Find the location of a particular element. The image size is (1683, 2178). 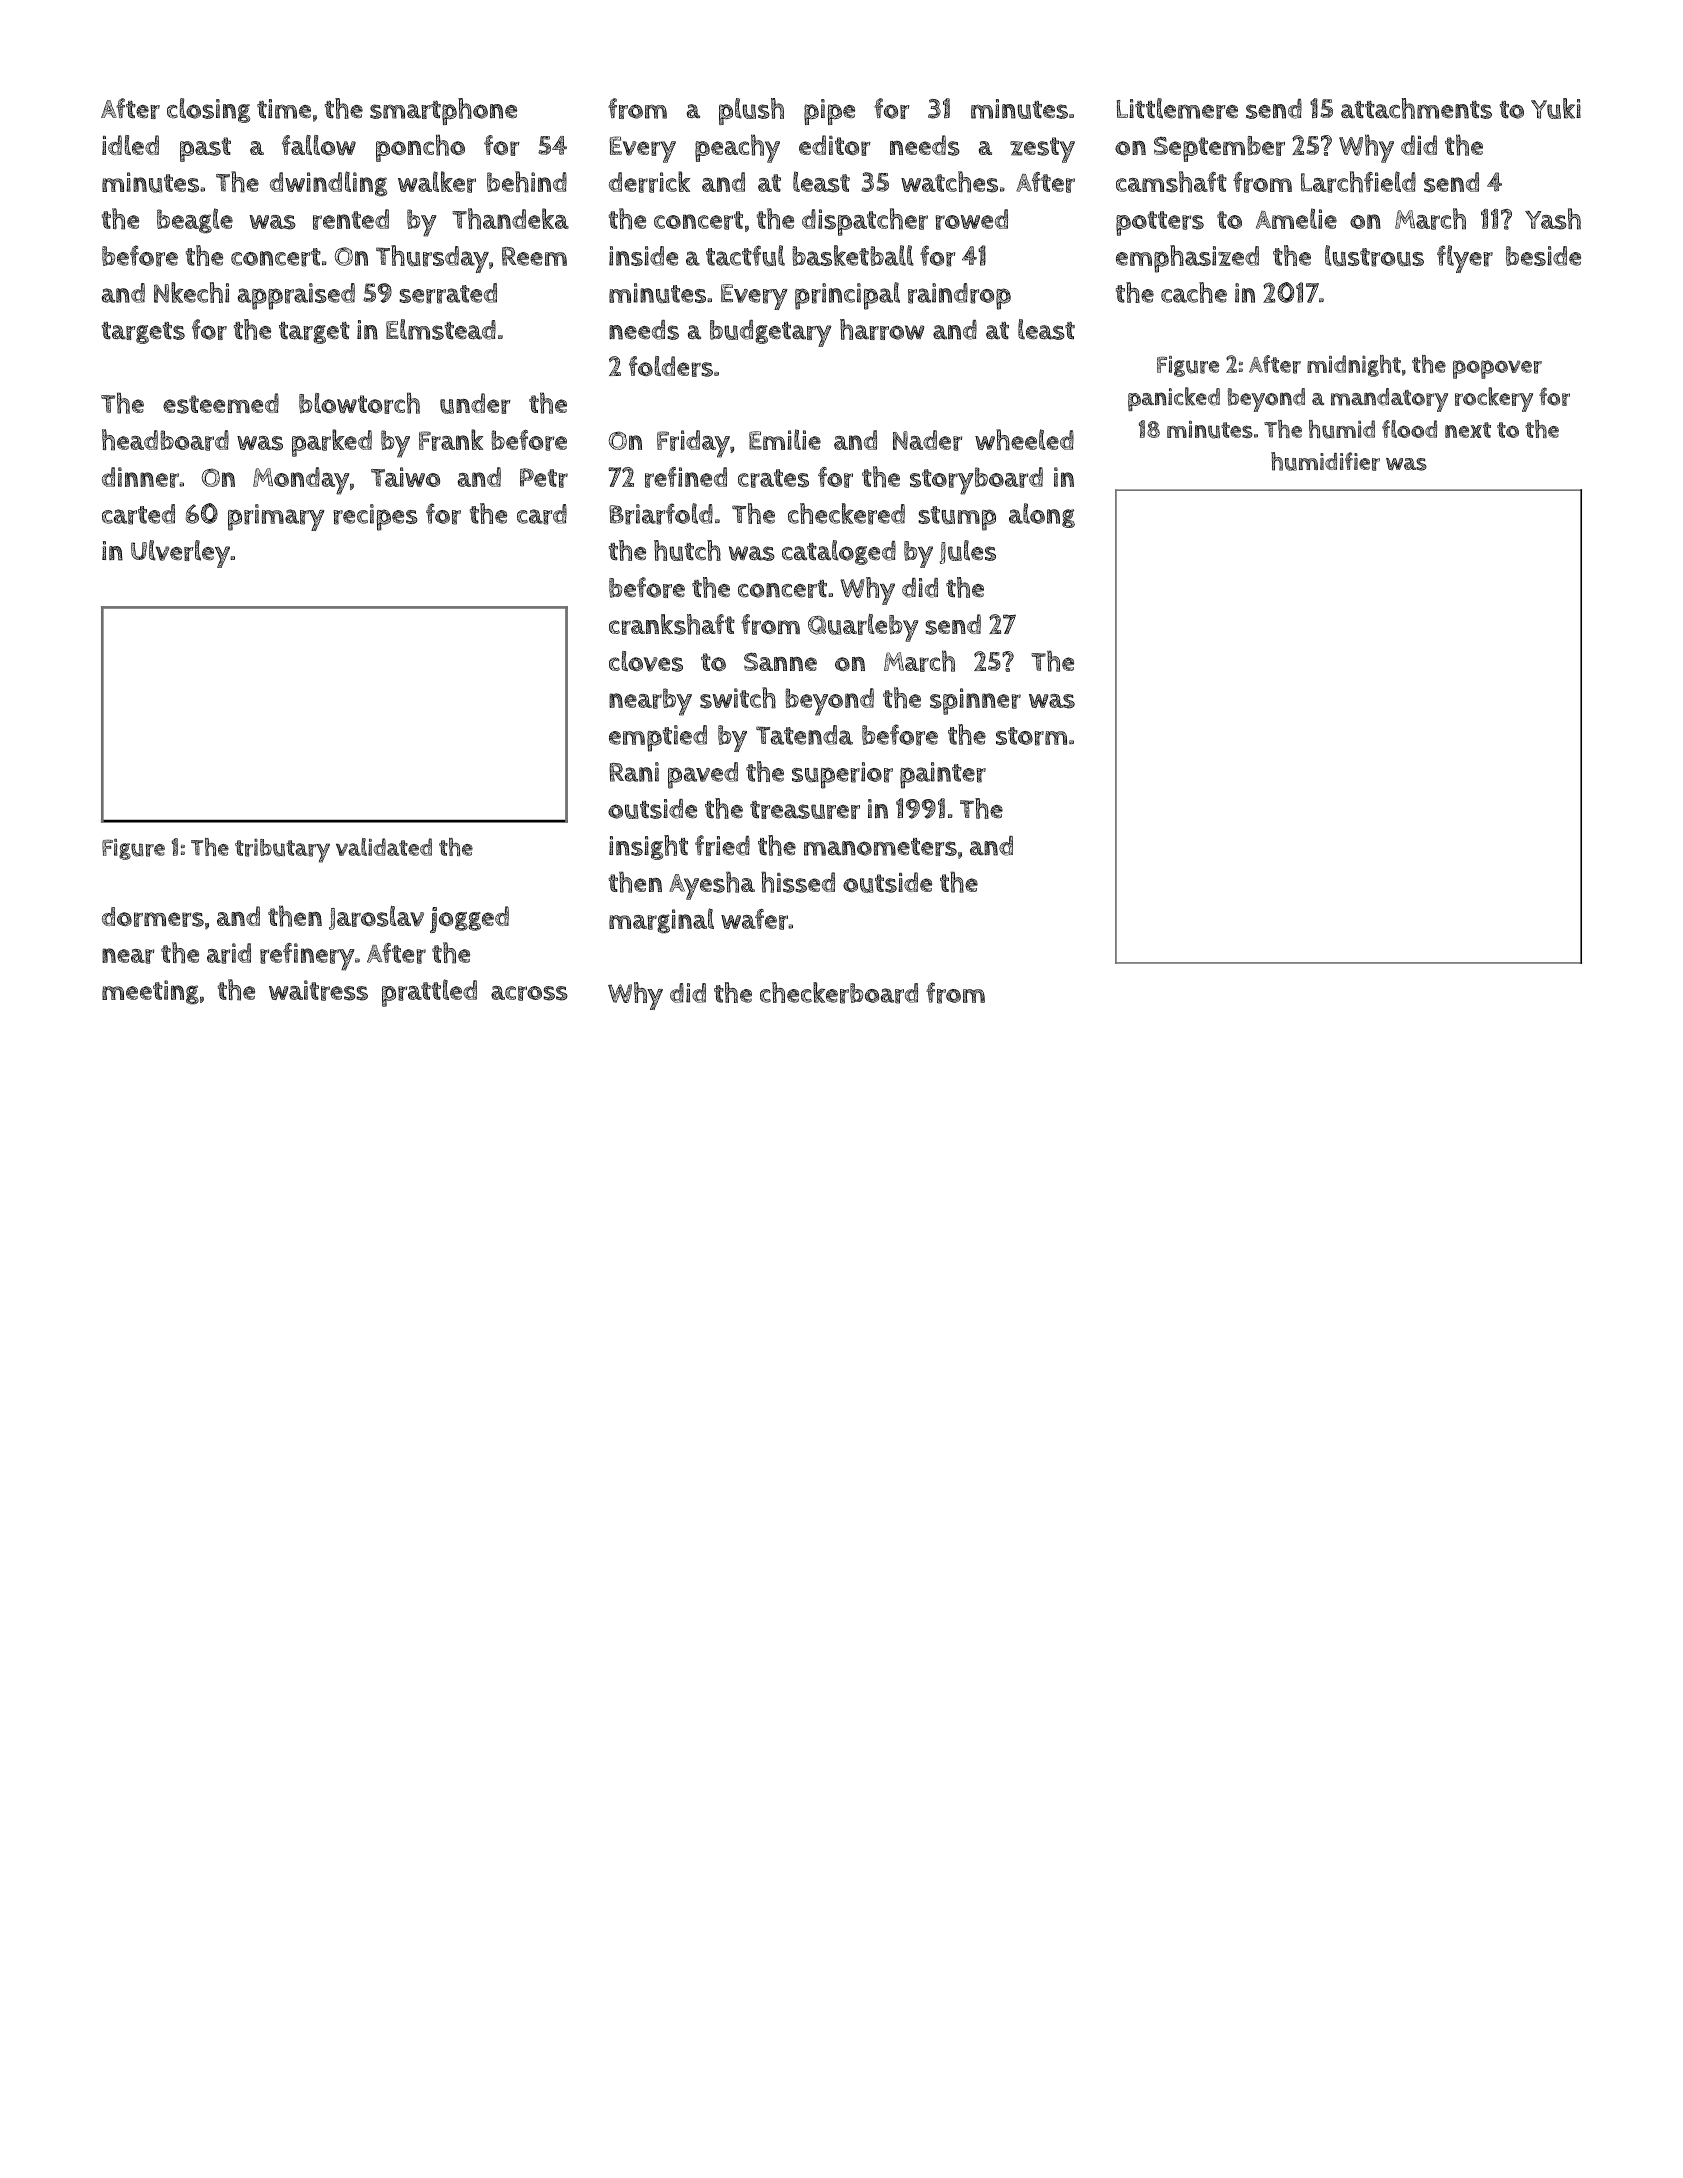

spinner is located at coordinates (975, 701).
